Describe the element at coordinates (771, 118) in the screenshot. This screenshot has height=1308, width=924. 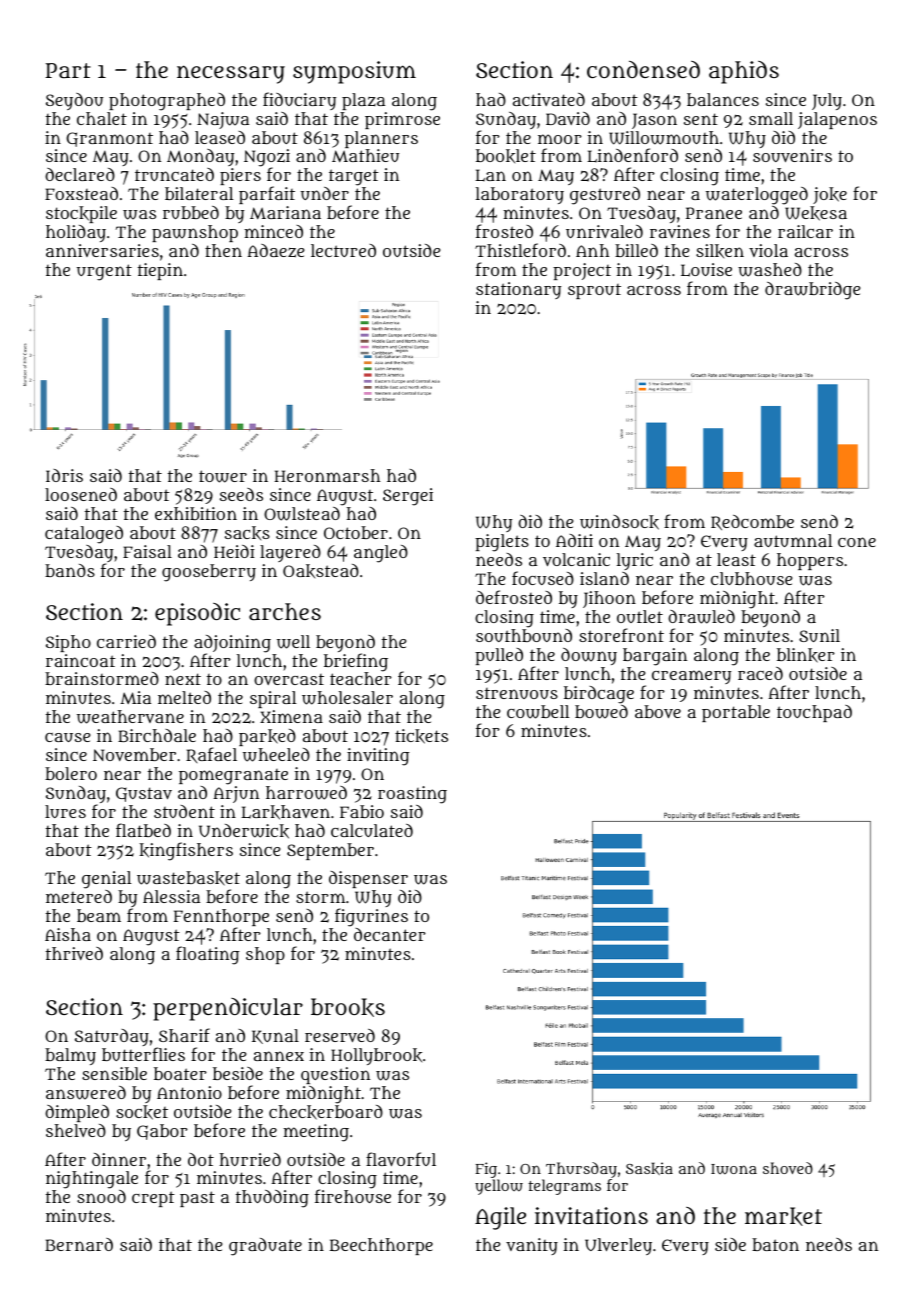
I see `small` at that location.
